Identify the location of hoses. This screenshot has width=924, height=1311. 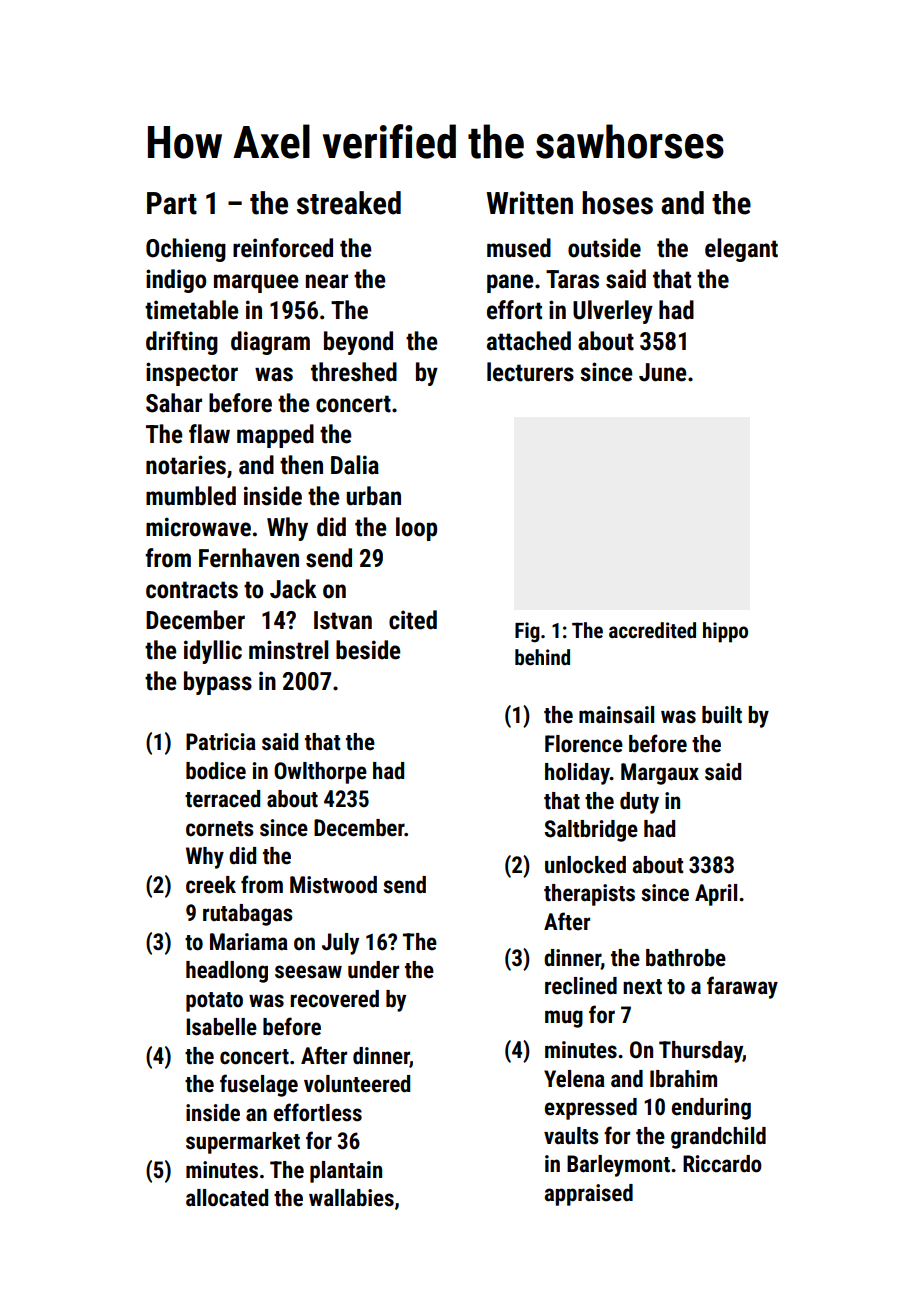
(617, 203).
